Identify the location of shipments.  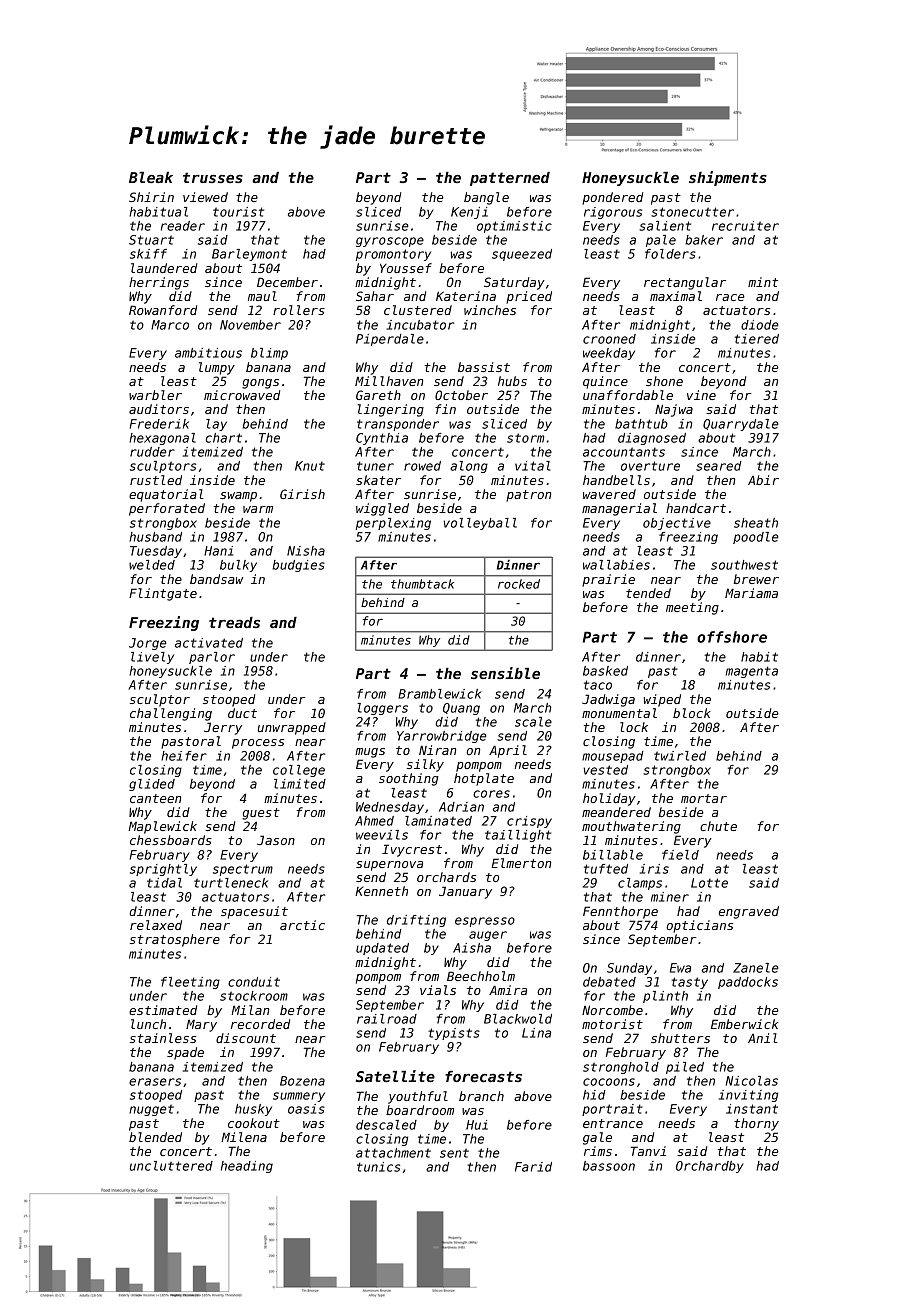
(728, 178).
